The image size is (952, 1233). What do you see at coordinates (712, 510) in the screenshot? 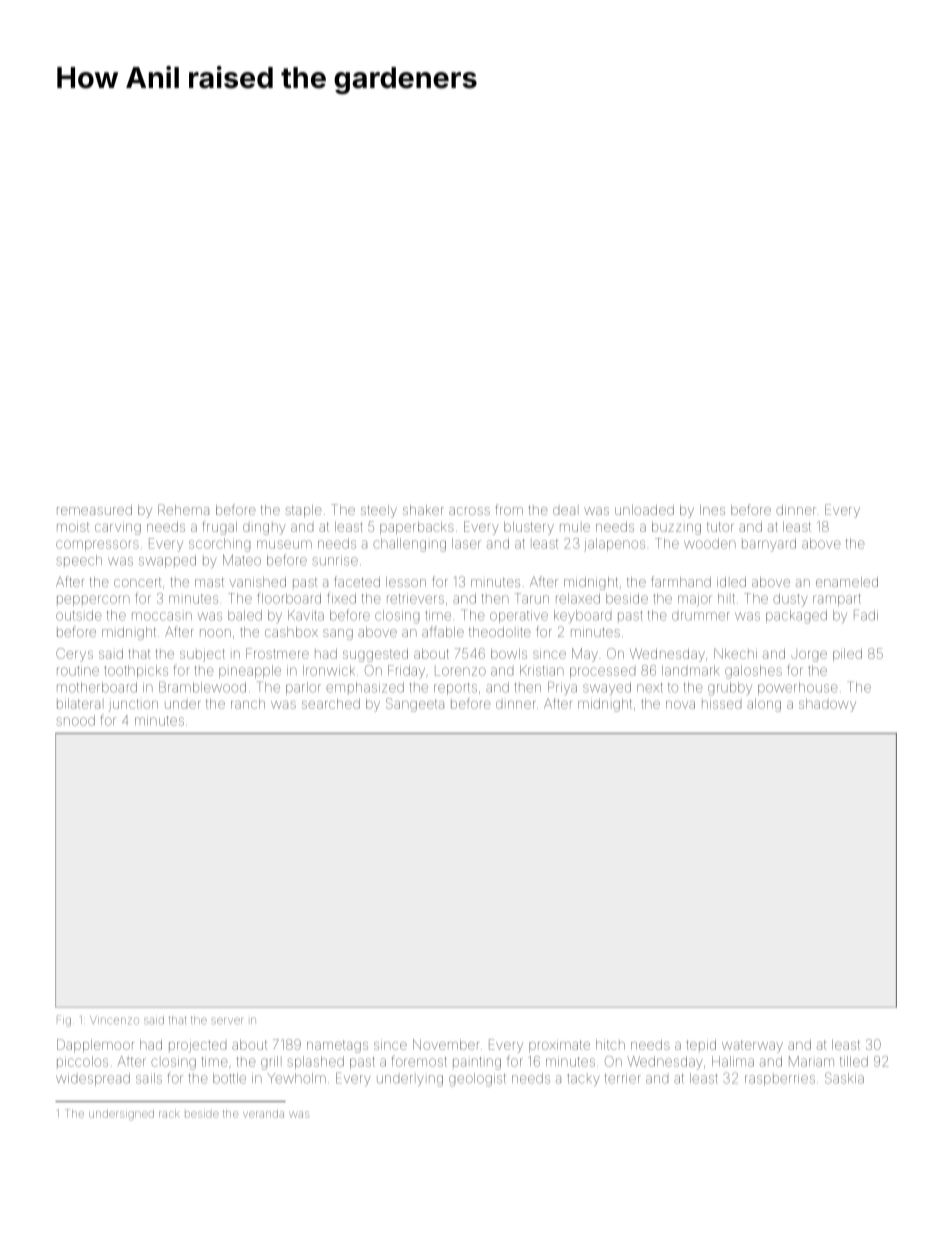
I see `Ines` at bounding box center [712, 510].
